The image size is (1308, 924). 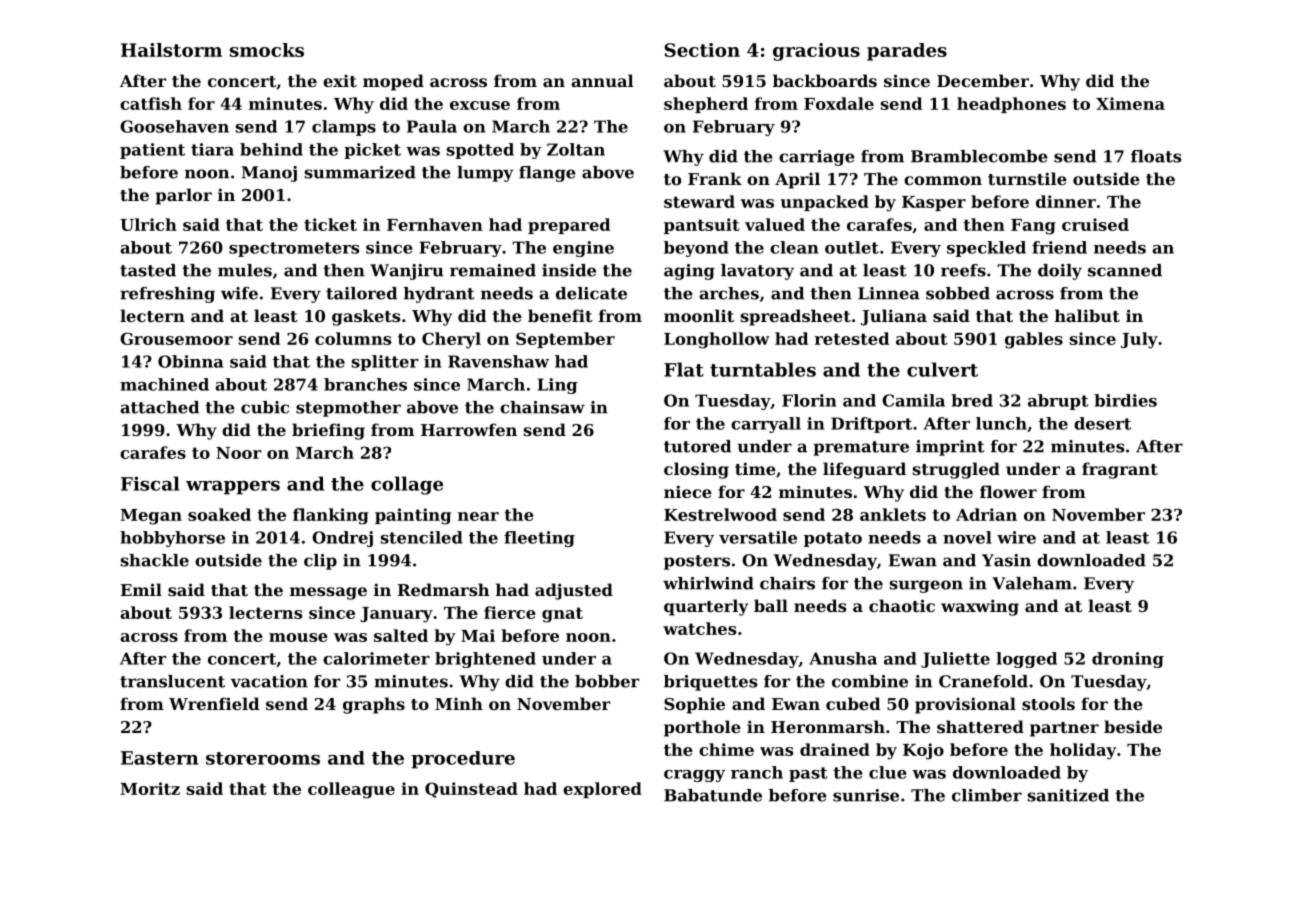 What do you see at coordinates (1120, 470) in the screenshot?
I see `fragrant` at bounding box center [1120, 470].
